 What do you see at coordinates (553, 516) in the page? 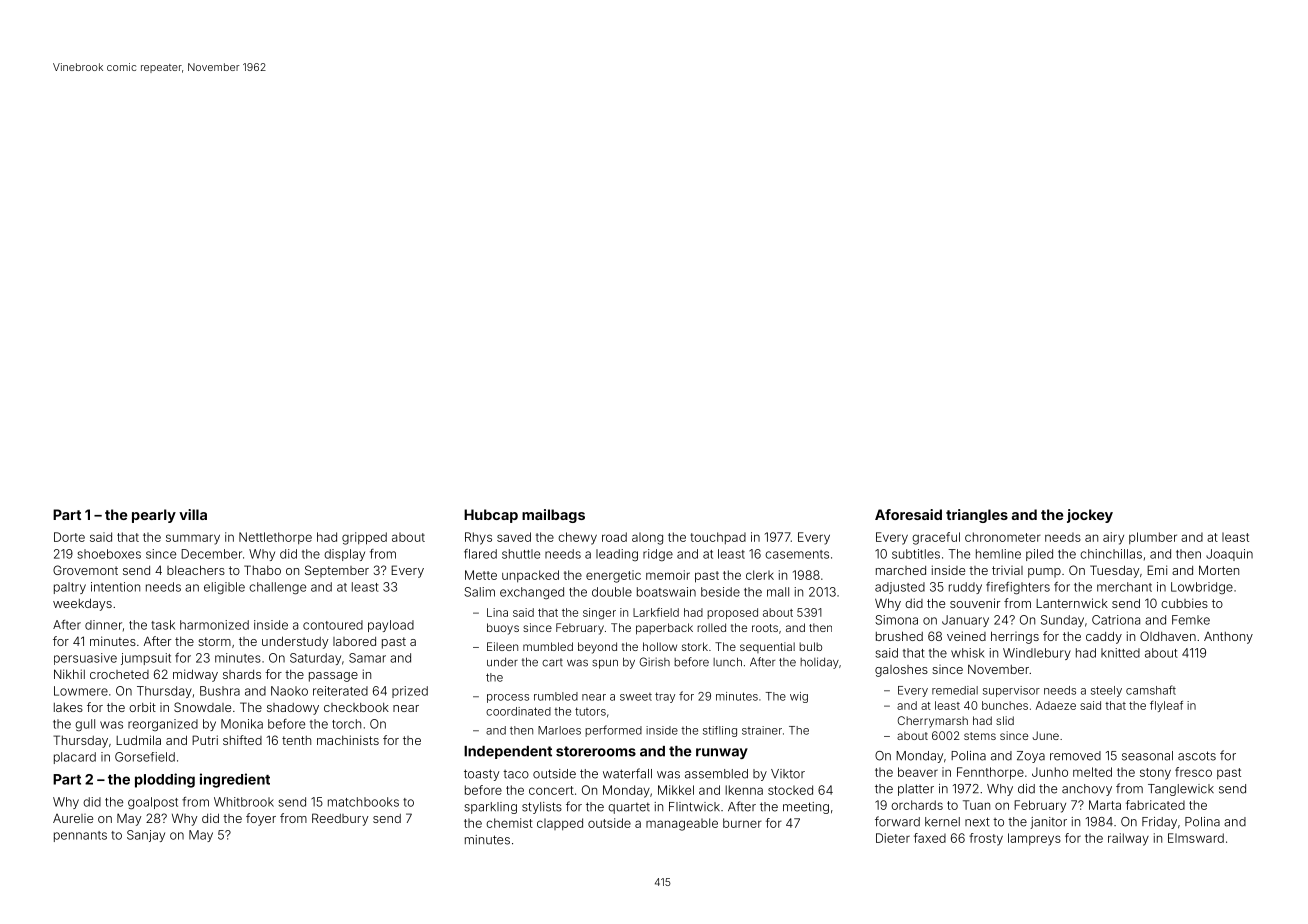
I see `mailbags` at bounding box center [553, 516].
